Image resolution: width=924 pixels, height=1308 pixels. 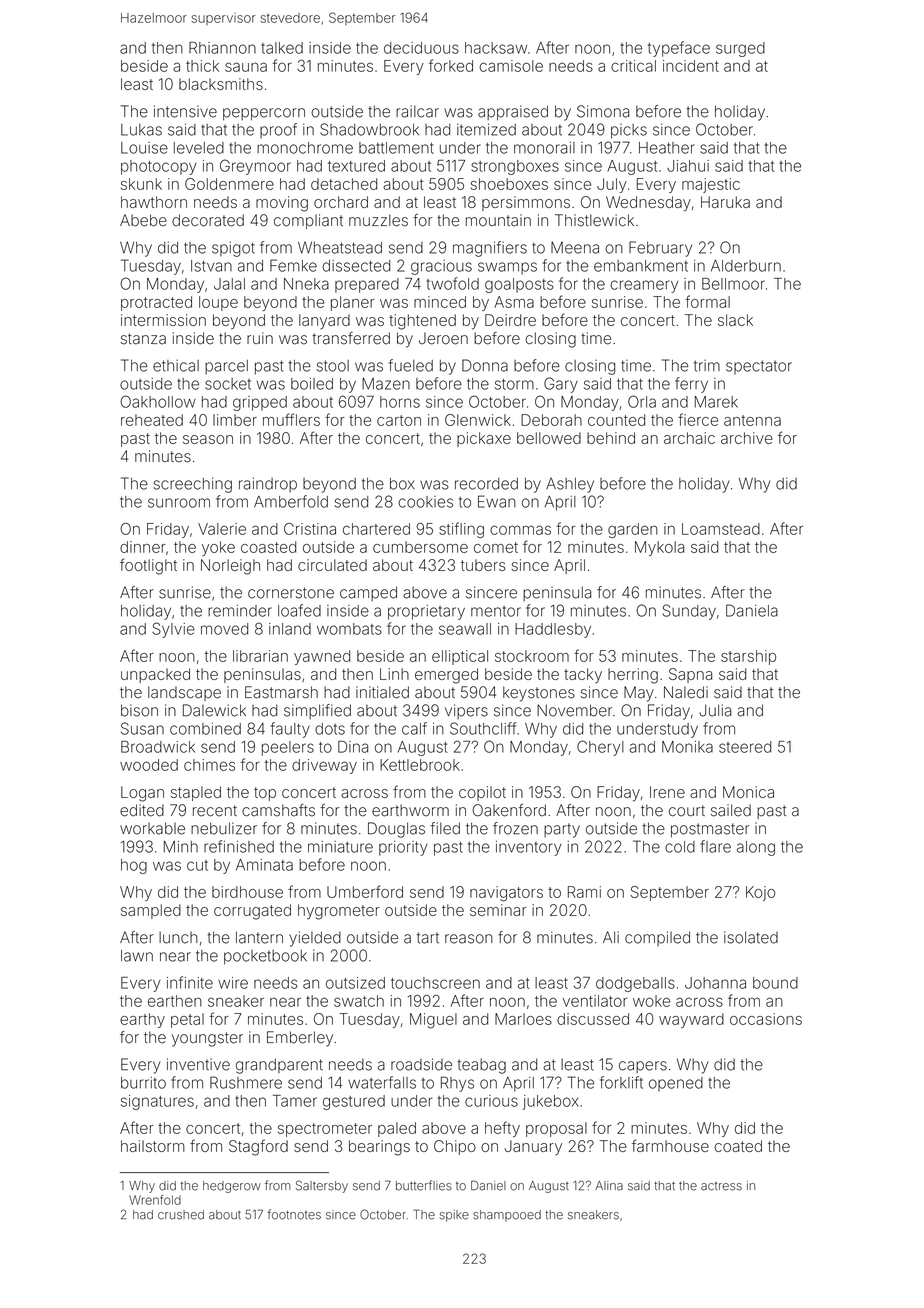 What do you see at coordinates (211, 266) in the page?
I see `Istvan` at bounding box center [211, 266].
